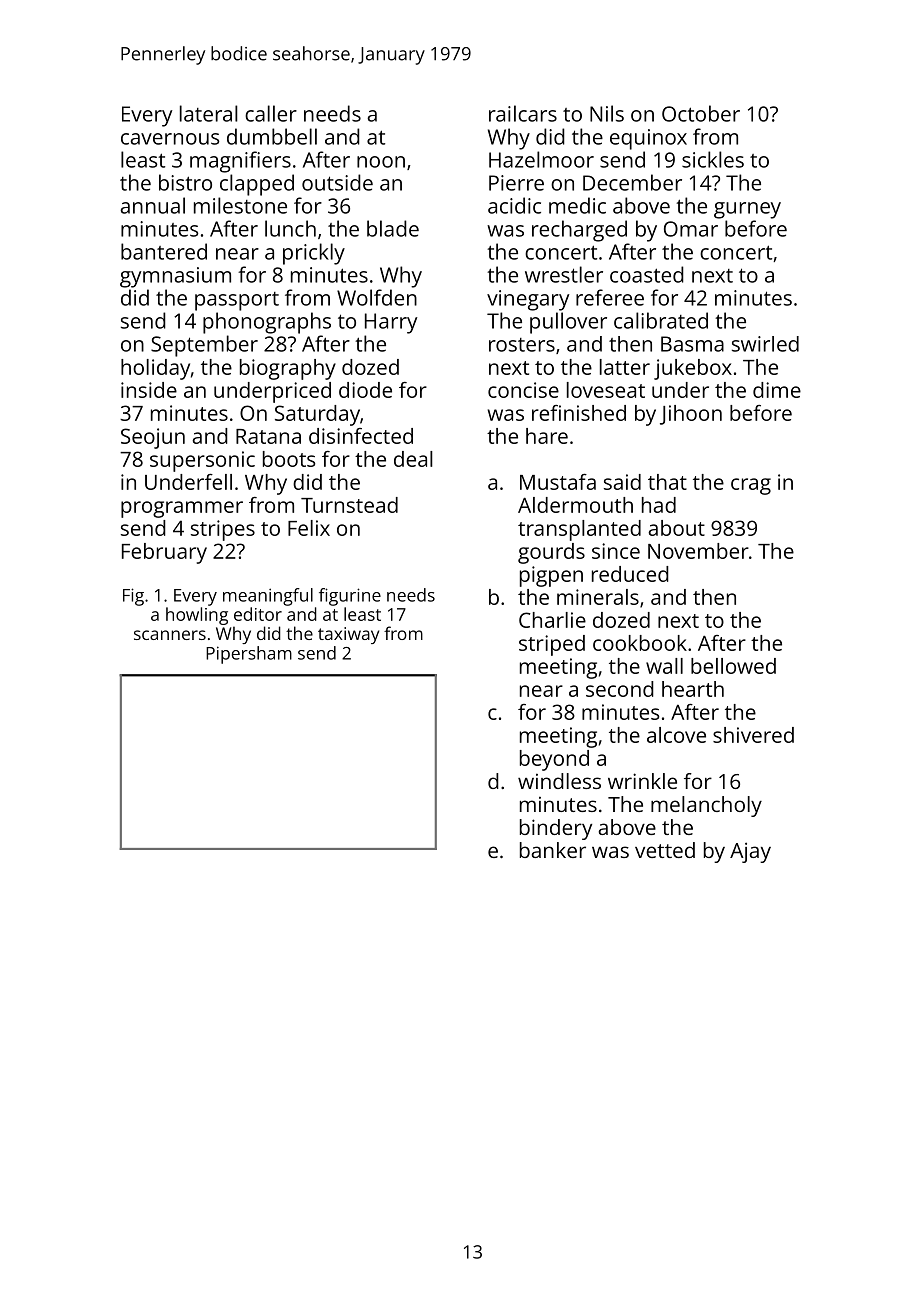 The width and height of the screenshot is (924, 1311). Describe the element at coordinates (750, 852) in the screenshot. I see `Ajay` at that location.
